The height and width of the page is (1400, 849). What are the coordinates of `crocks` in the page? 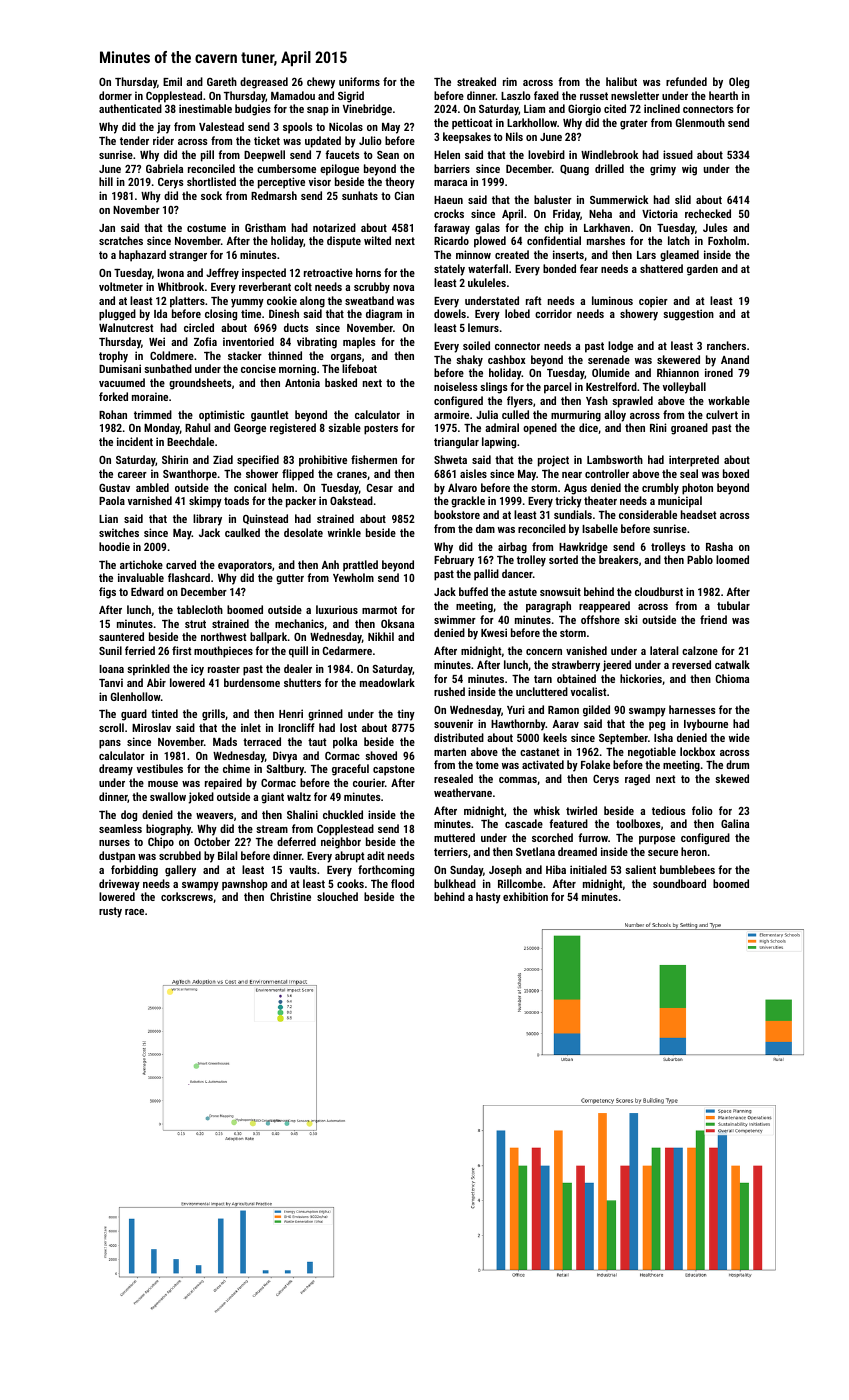 It's located at (449, 213).
